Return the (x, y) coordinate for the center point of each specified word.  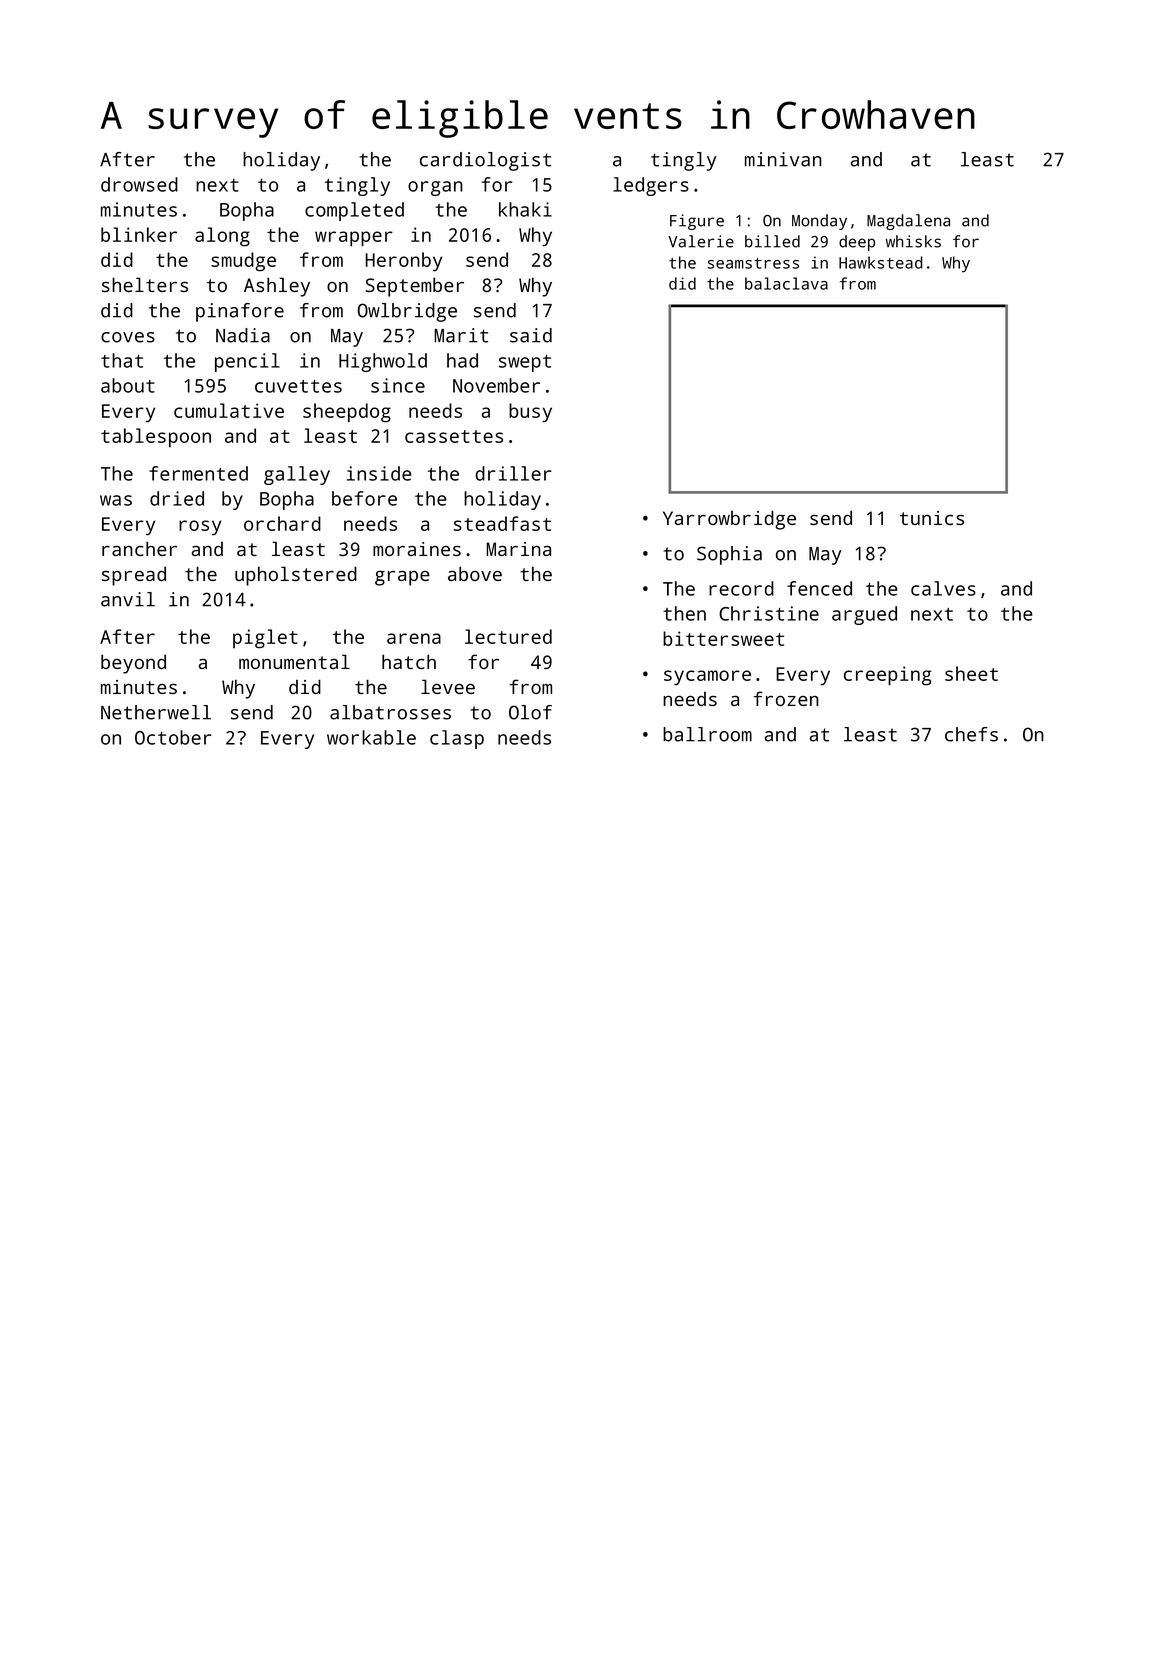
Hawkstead (881, 262)
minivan (783, 159)
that (122, 360)
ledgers (651, 186)
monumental (294, 661)
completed (354, 211)
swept (525, 363)
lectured (508, 636)
